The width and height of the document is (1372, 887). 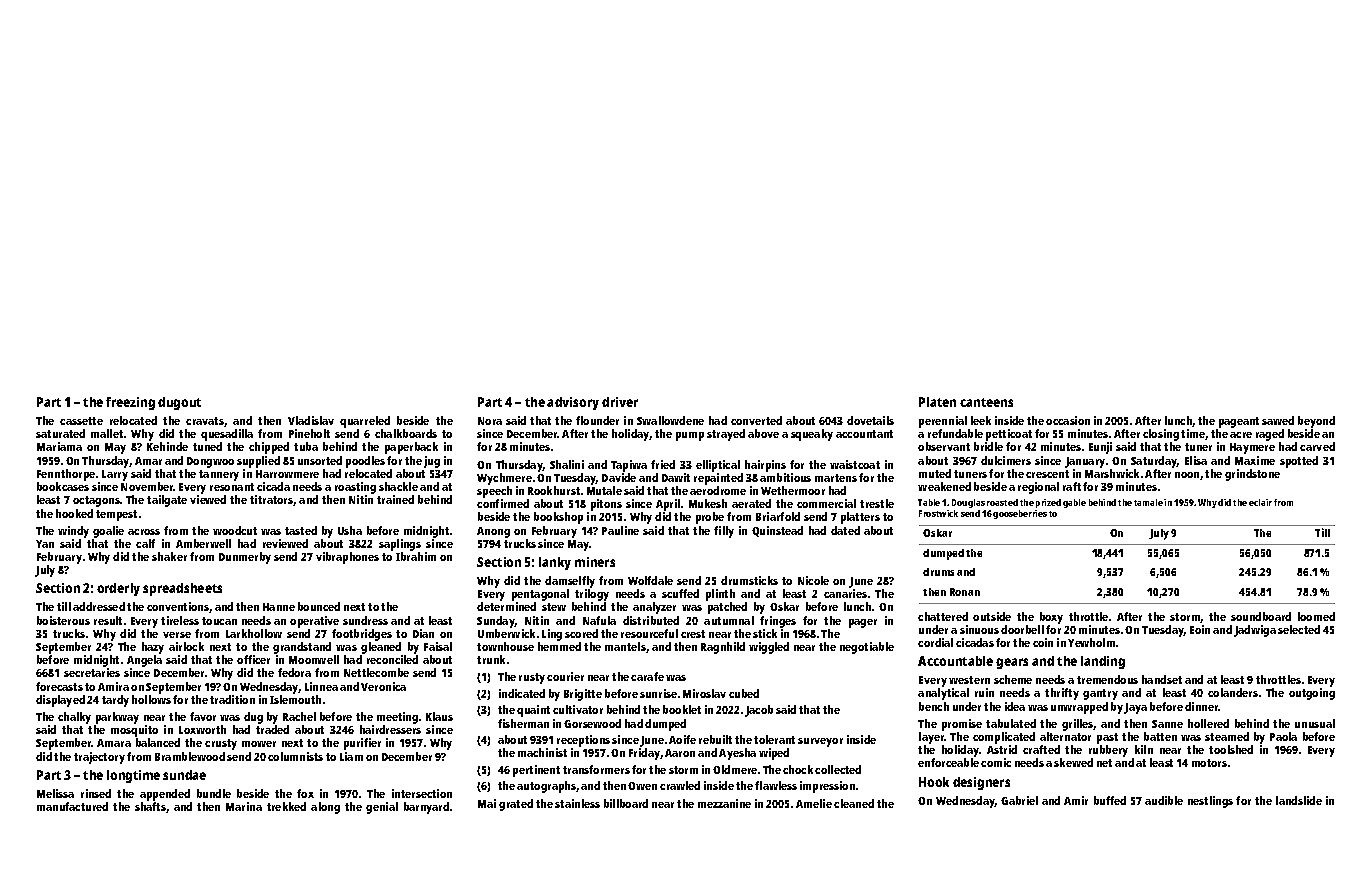 What do you see at coordinates (325, 808) in the document?
I see `along` at bounding box center [325, 808].
